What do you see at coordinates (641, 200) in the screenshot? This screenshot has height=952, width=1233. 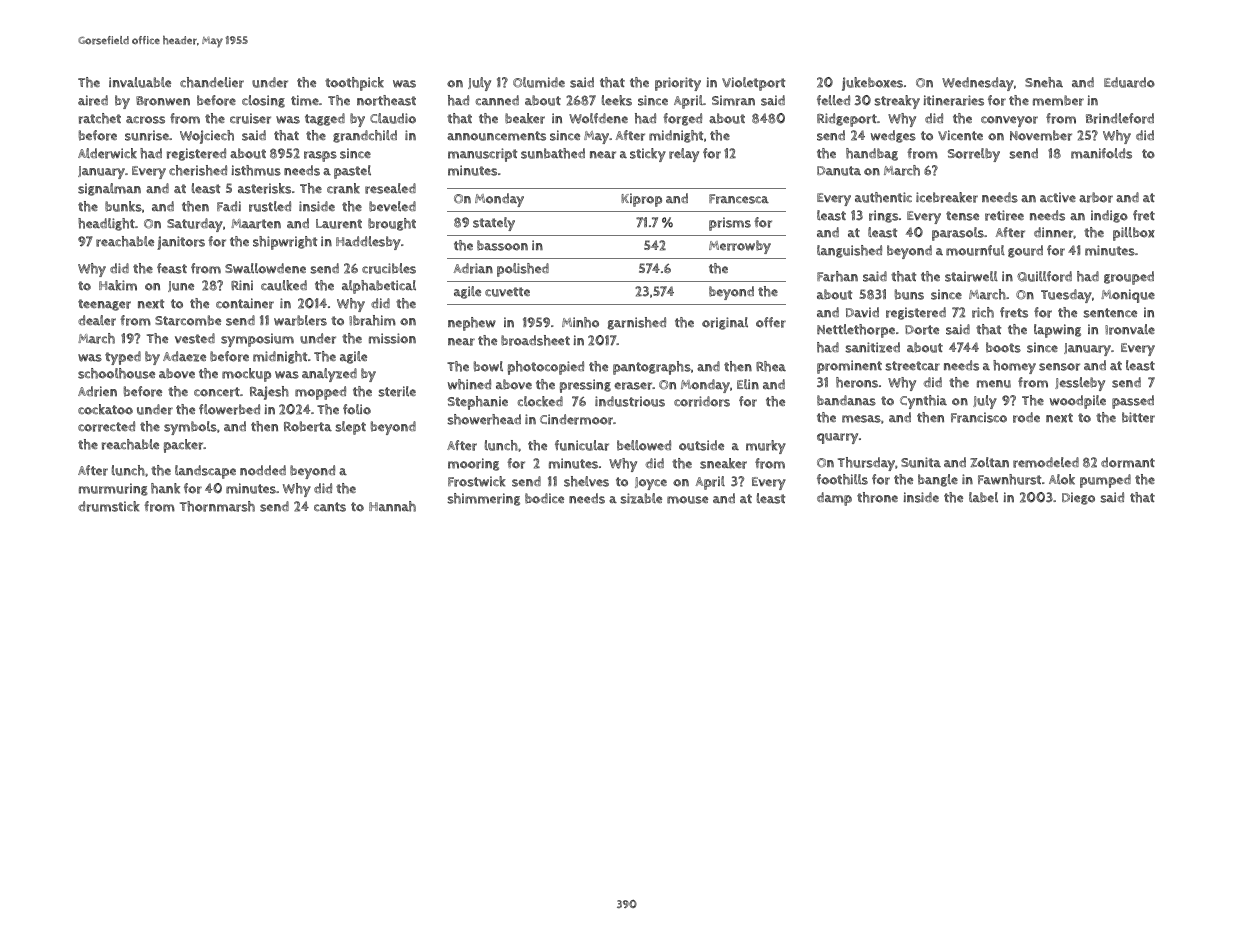 I see `Kiprop` at bounding box center [641, 200].
